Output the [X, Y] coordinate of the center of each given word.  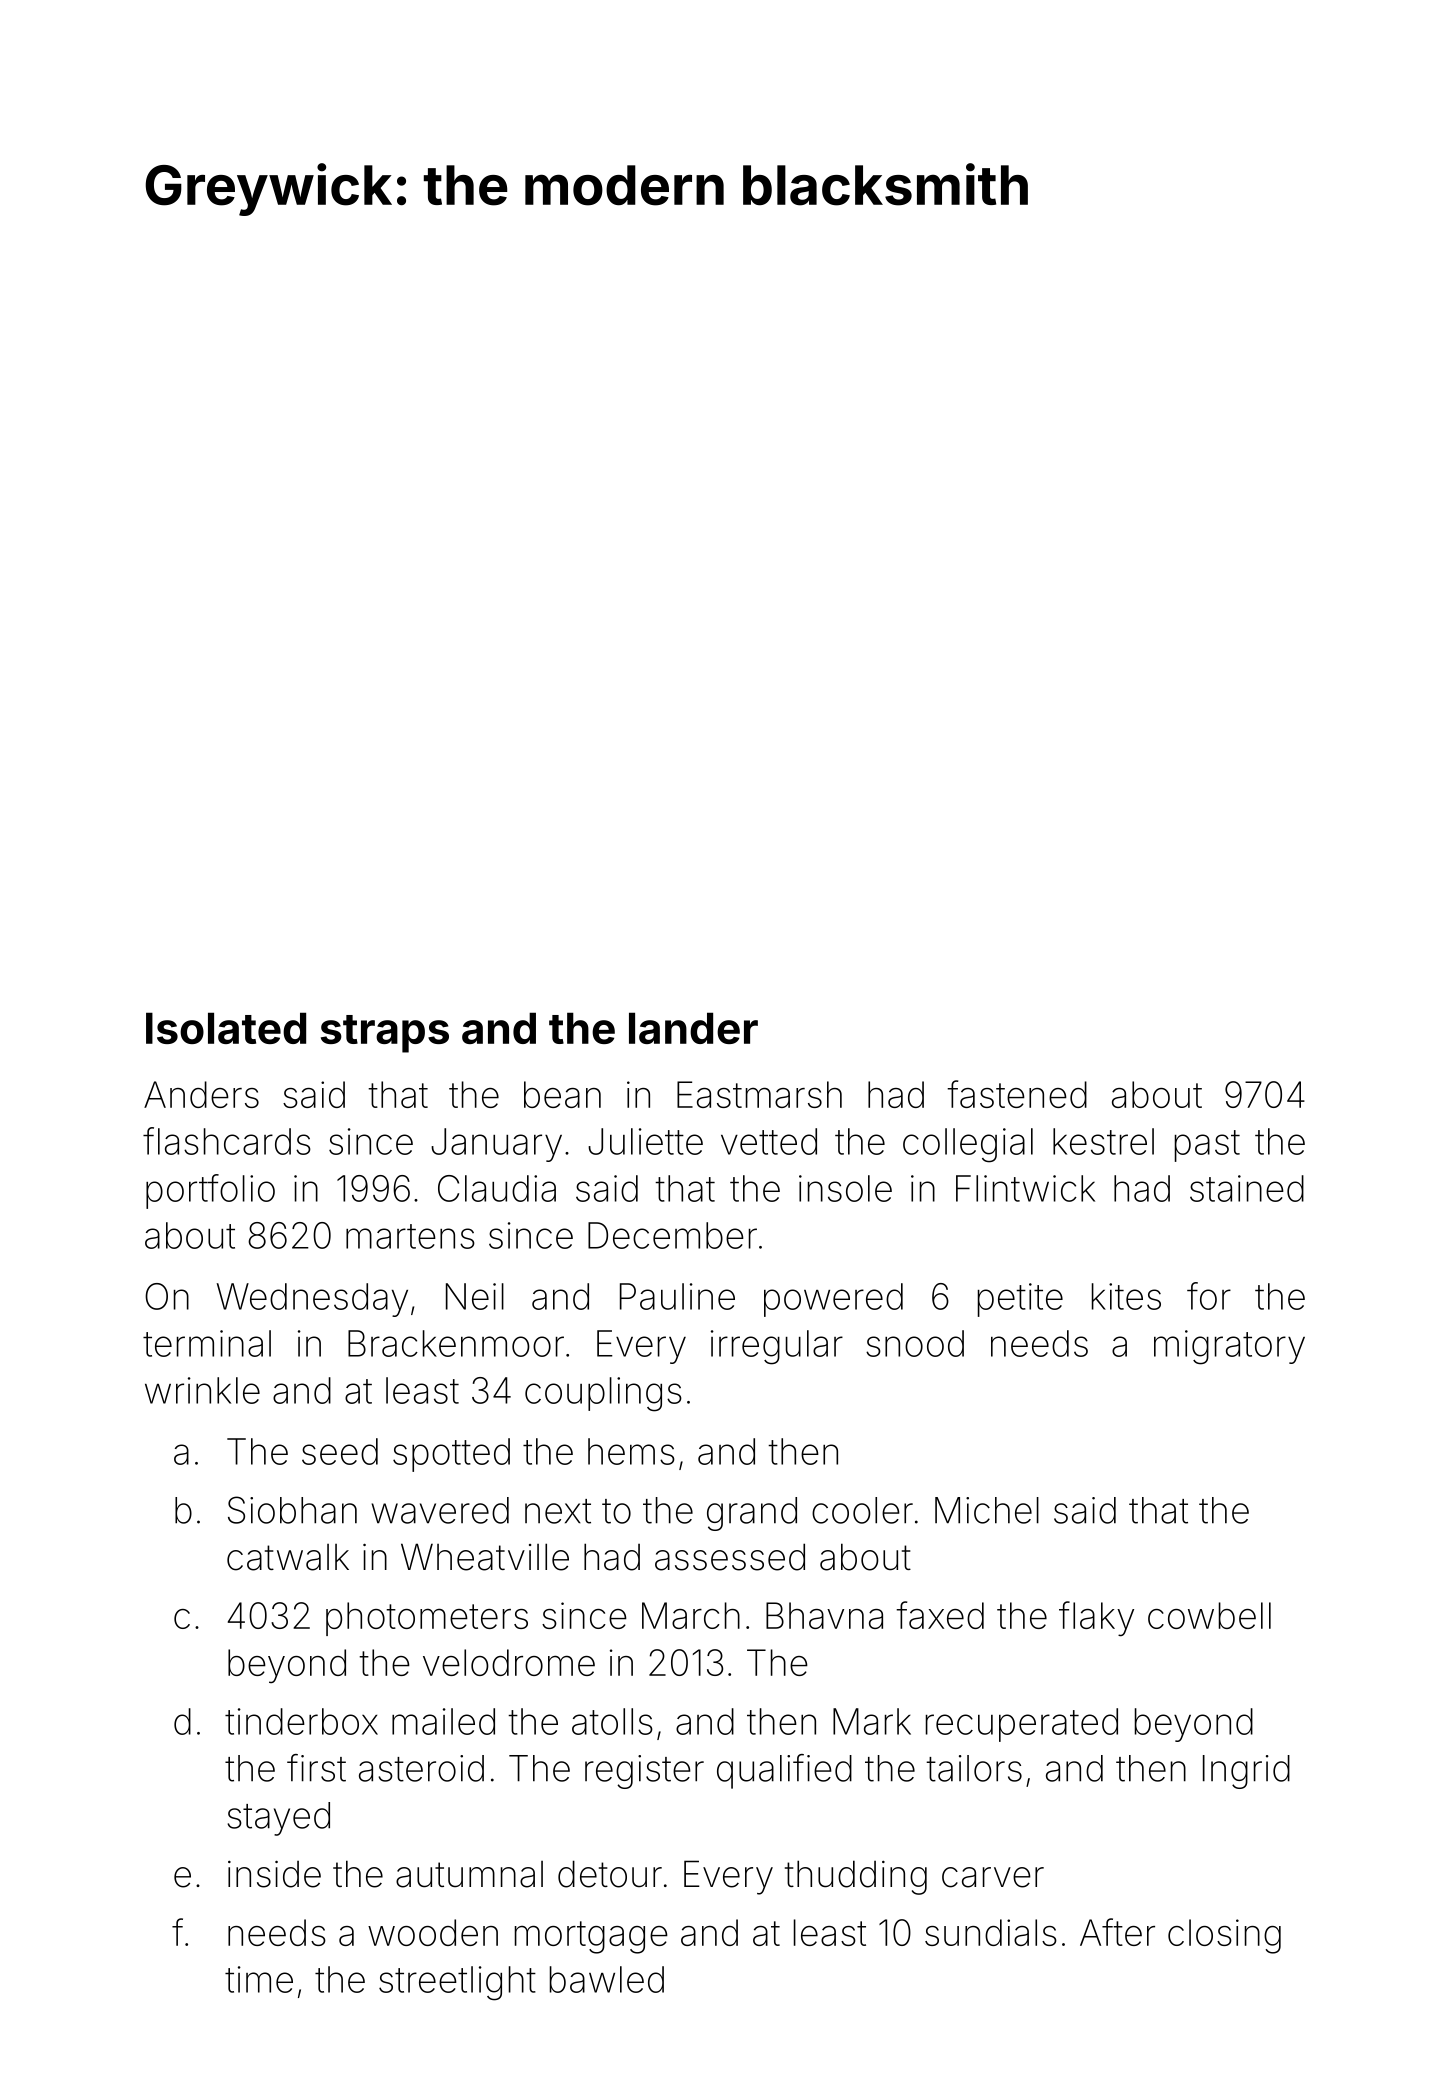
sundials [991, 1932]
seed [340, 1451]
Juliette [645, 1141]
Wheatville [485, 1557]
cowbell [1209, 1615]
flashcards [227, 1141]
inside [274, 1874]
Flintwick [1025, 1188]
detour [610, 1874]
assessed [730, 1557]
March [691, 1615]
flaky [1096, 1619]
